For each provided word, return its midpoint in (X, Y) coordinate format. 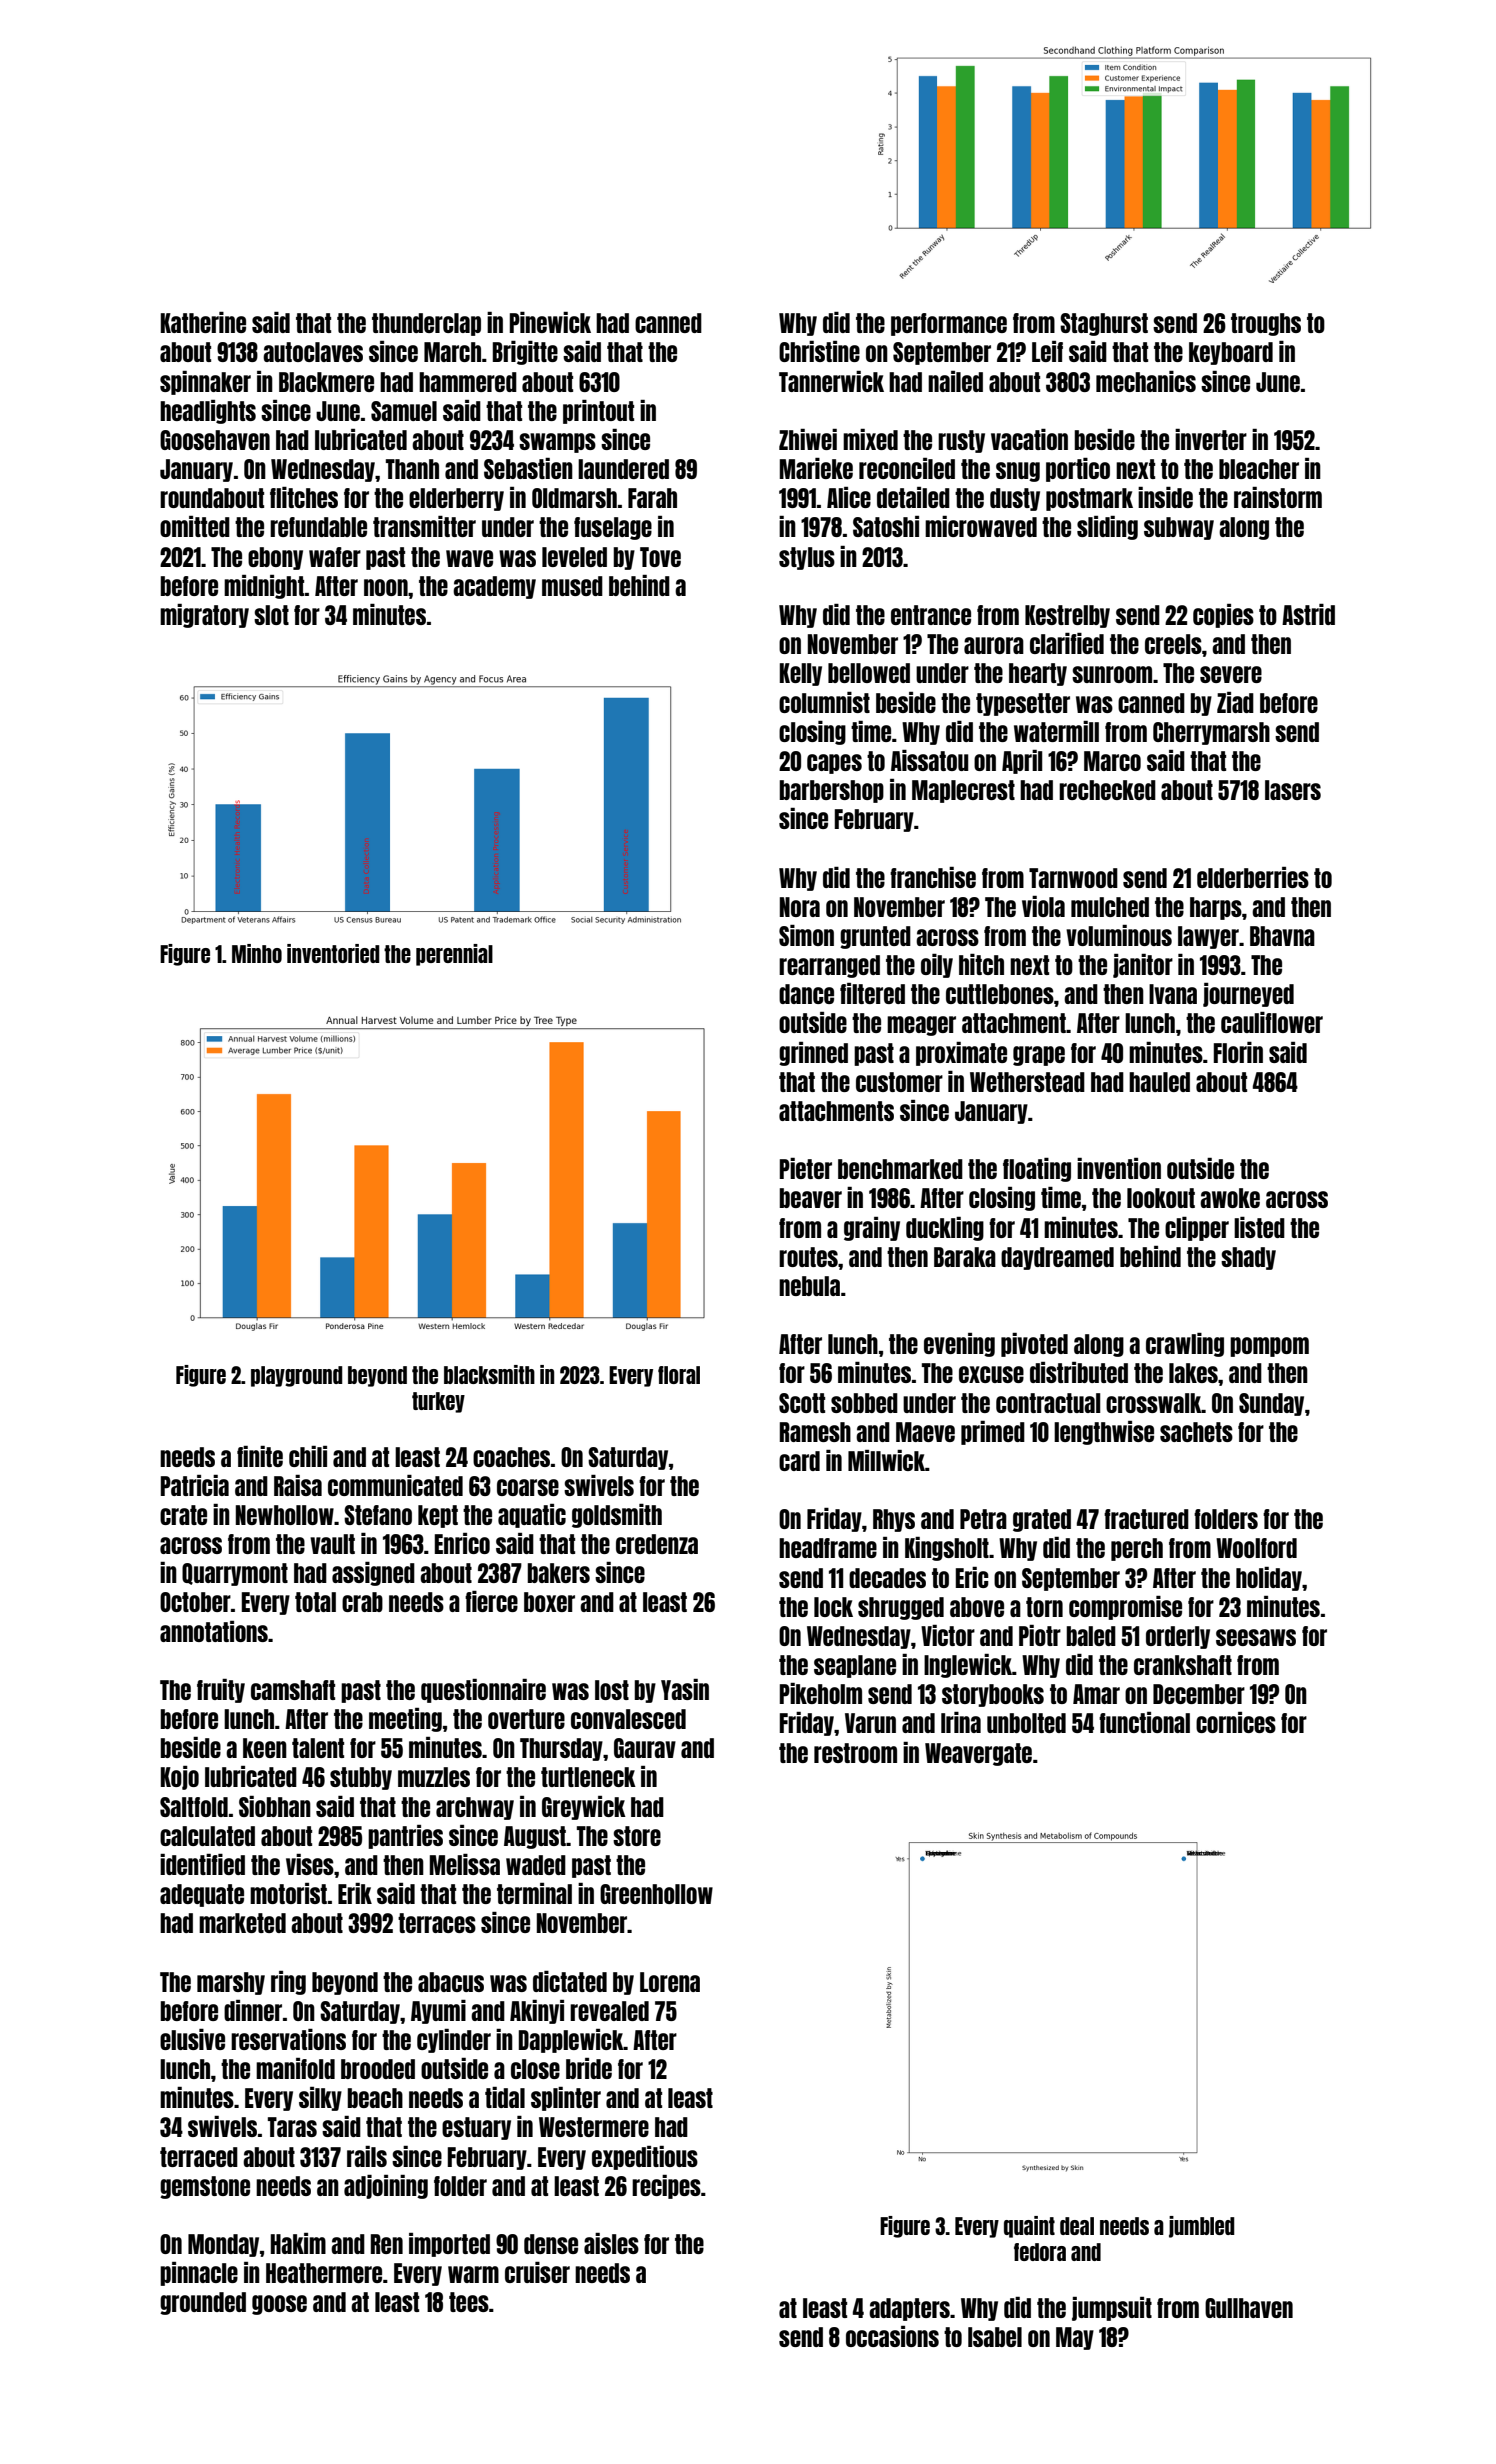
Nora (800, 907)
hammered (468, 382)
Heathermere (324, 2273)
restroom (855, 1753)
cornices (1236, 1722)
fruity (221, 1691)
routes (808, 1257)
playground (297, 1376)
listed (1259, 1227)
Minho (257, 953)
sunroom (1112, 674)
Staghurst (1104, 324)
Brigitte (525, 353)
